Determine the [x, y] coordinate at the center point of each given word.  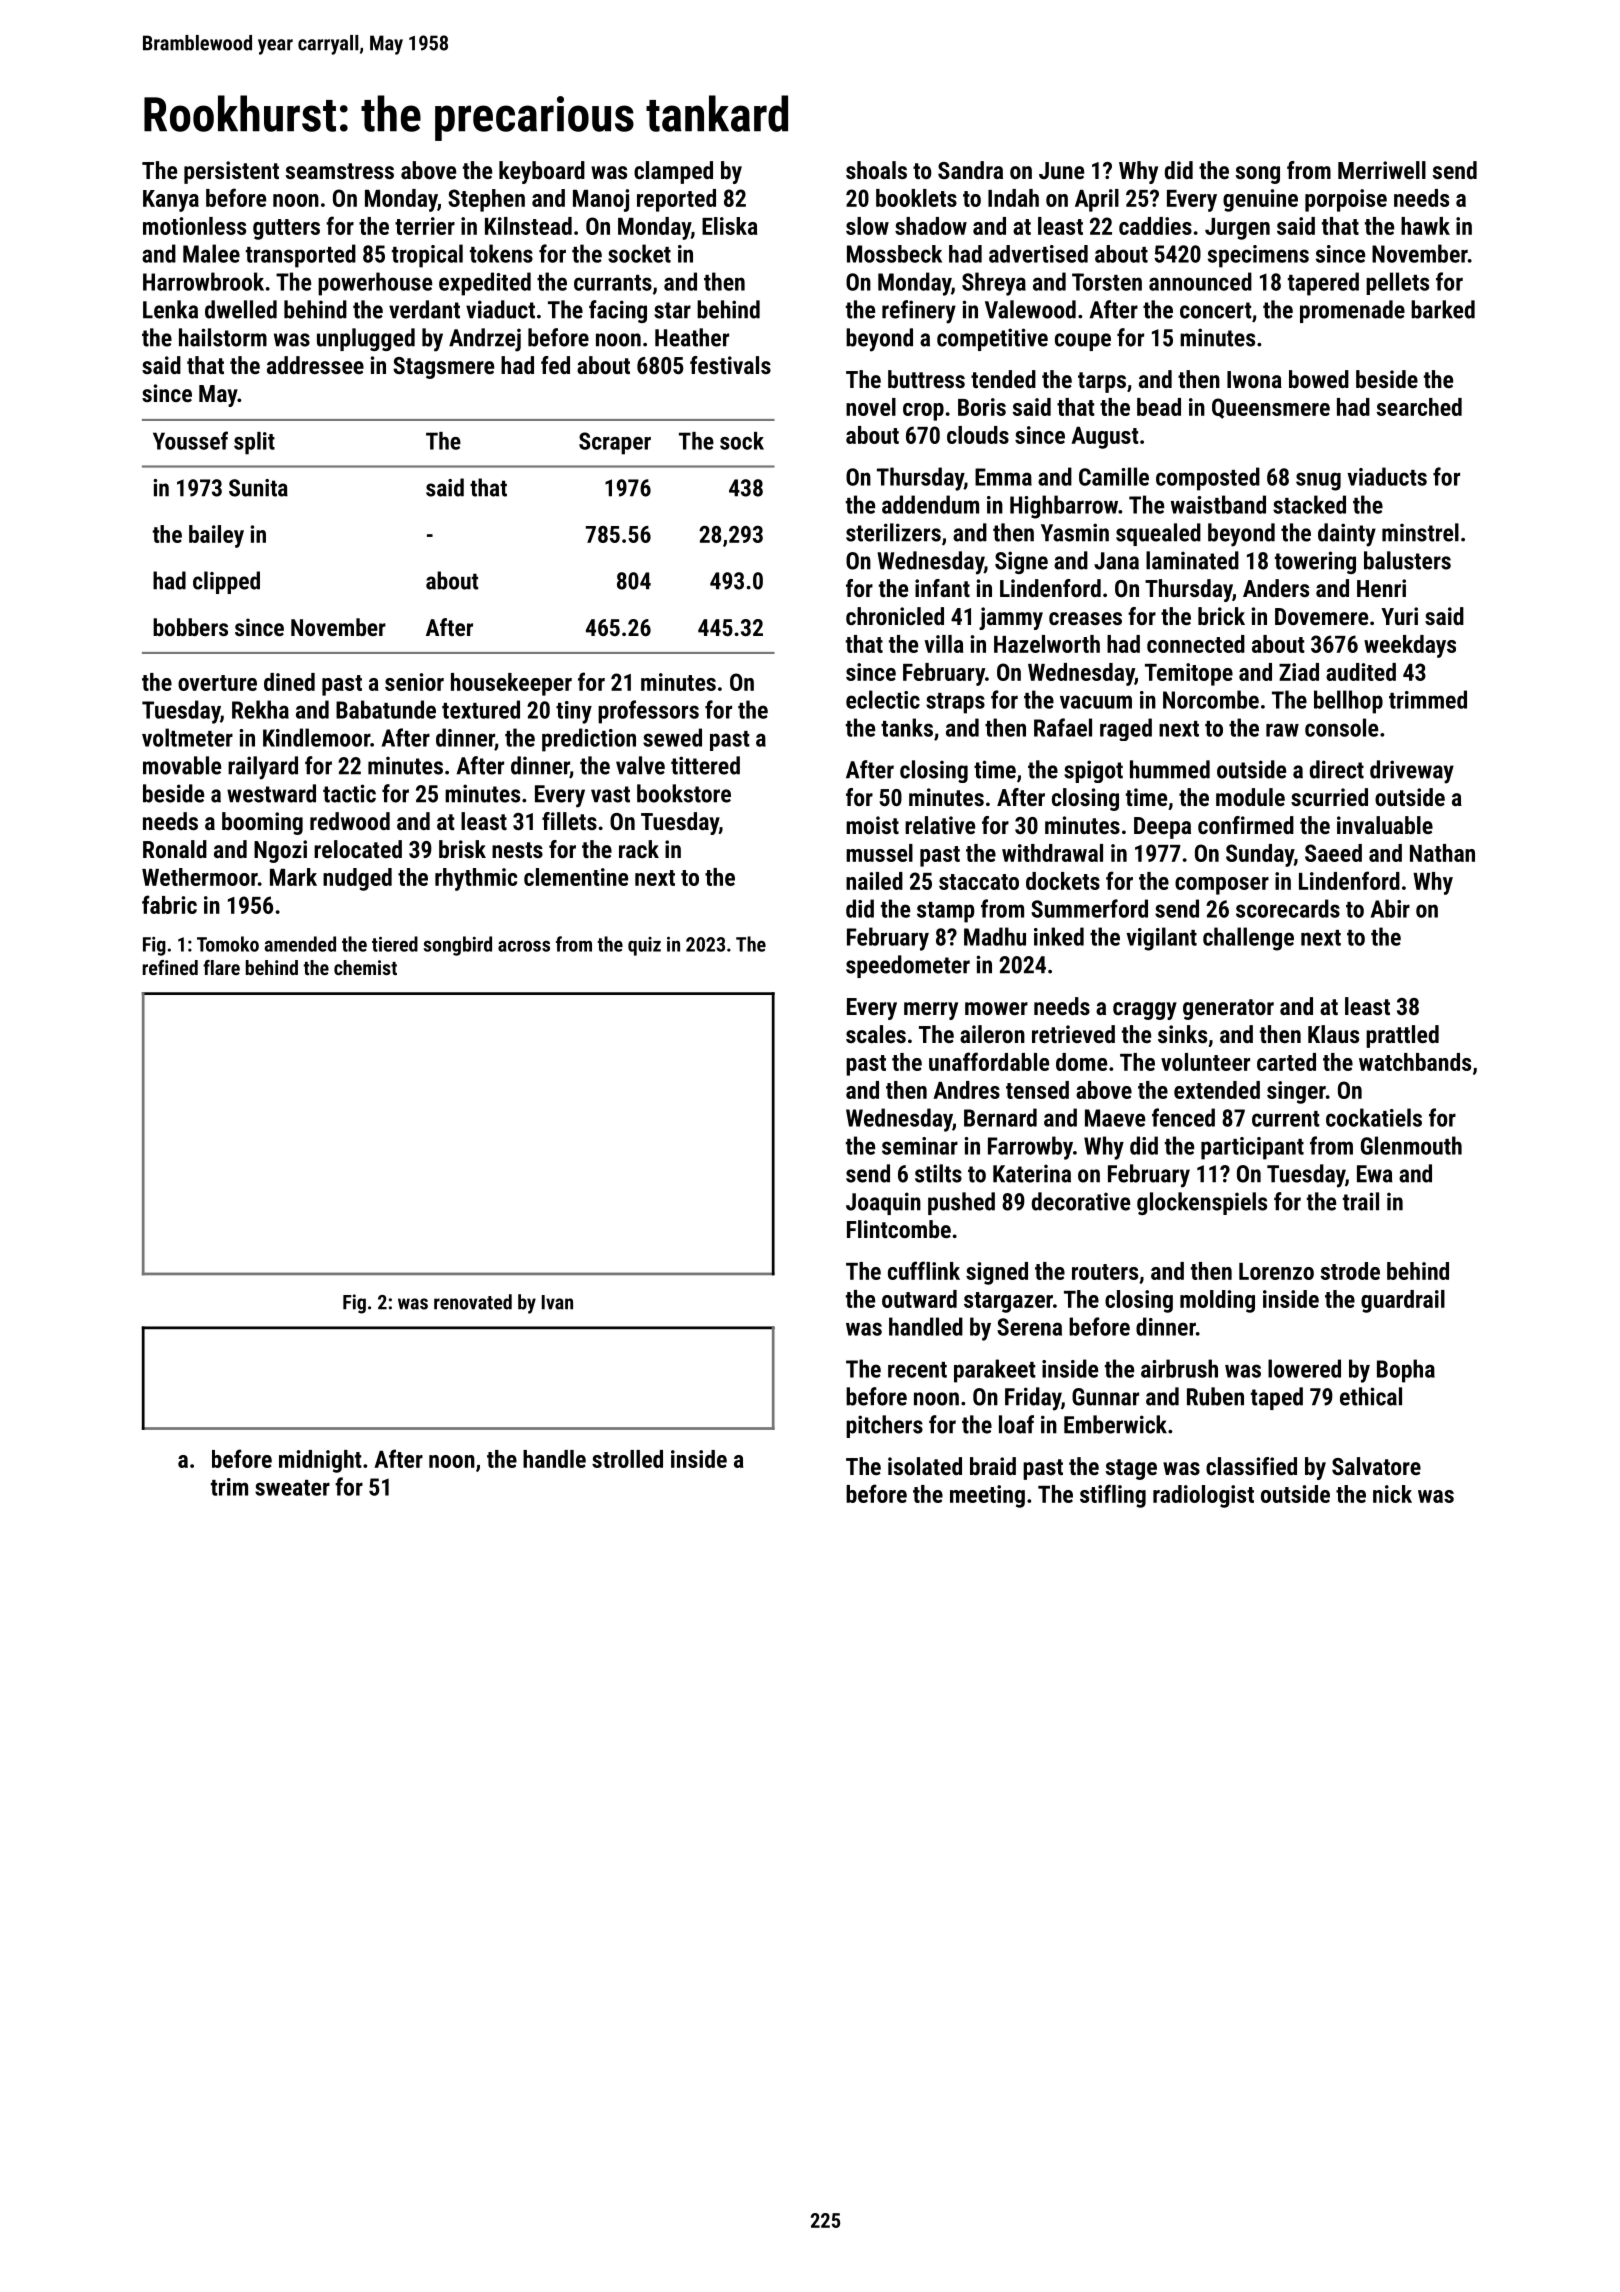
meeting [987, 1496]
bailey [216, 536]
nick [1392, 1494]
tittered [705, 765]
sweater [292, 1488]
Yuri [1399, 616]
